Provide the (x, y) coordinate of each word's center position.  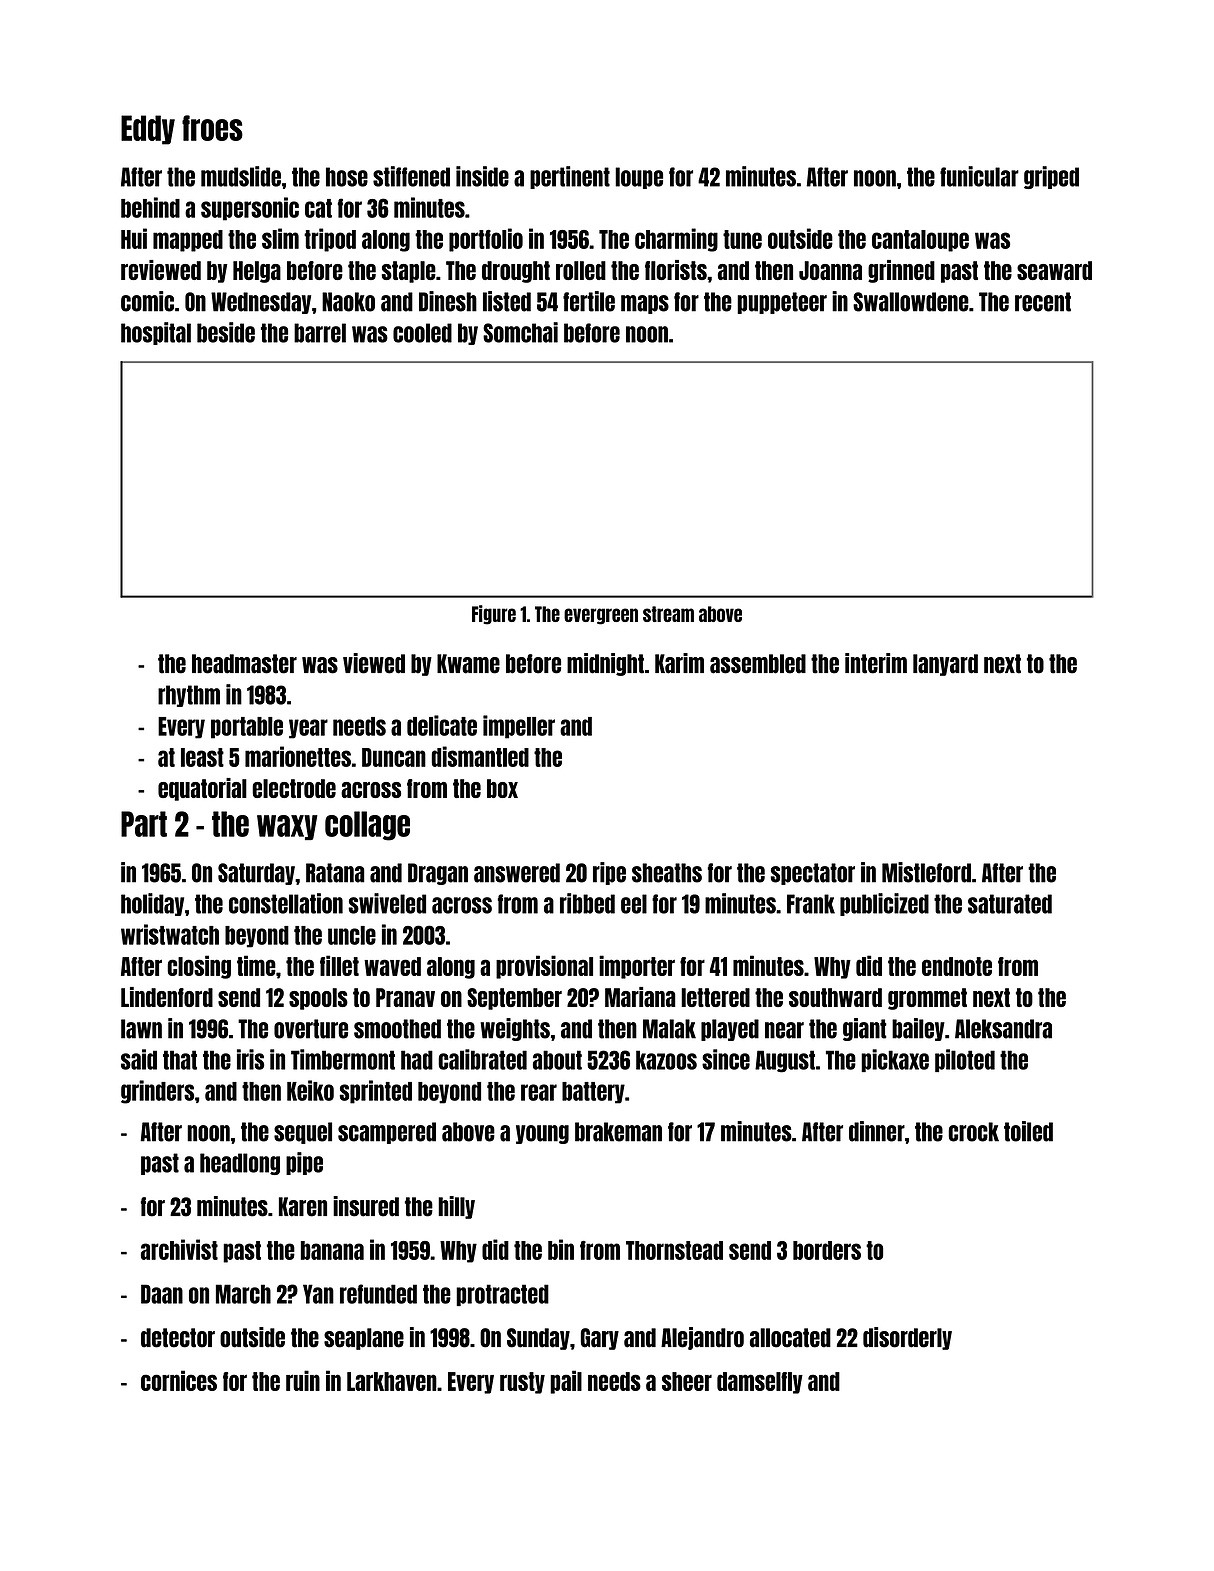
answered (517, 873)
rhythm (189, 696)
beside (226, 332)
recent (1043, 302)
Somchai (520, 332)
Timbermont (343, 1059)
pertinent (570, 177)
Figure (494, 615)
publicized (884, 904)
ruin (303, 1380)
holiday (152, 904)
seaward (1054, 270)
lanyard (945, 665)
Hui (134, 238)
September (514, 999)
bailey (918, 1029)
